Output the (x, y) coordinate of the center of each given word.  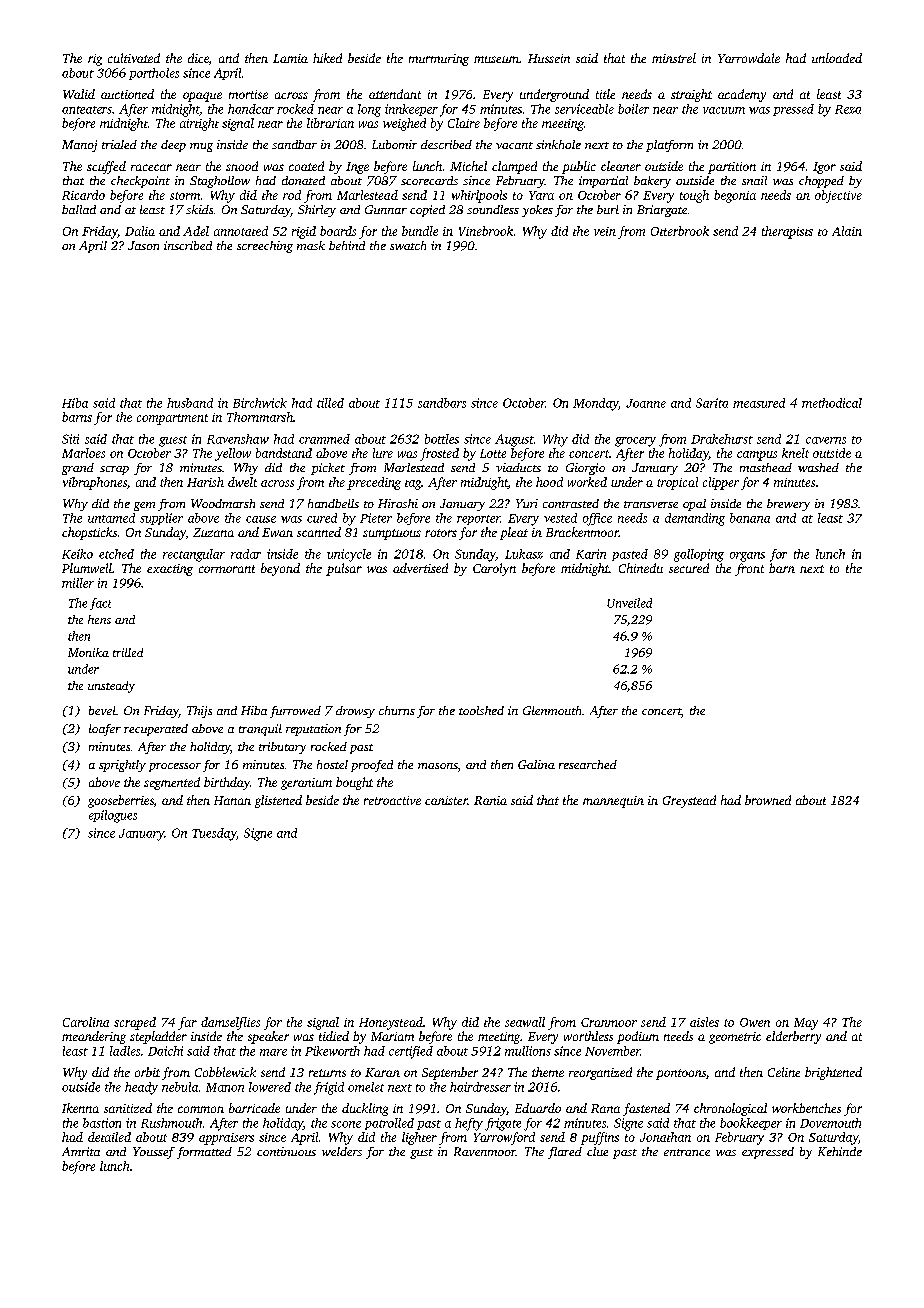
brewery (788, 505)
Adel (196, 231)
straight (691, 95)
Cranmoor (609, 1022)
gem (144, 506)
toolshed (481, 710)
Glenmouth (552, 710)
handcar (251, 109)
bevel (102, 710)
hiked (327, 58)
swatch (408, 245)
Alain (847, 231)
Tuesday (214, 834)
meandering (94, 1037)
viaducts (518, 467)
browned (768, 800)
